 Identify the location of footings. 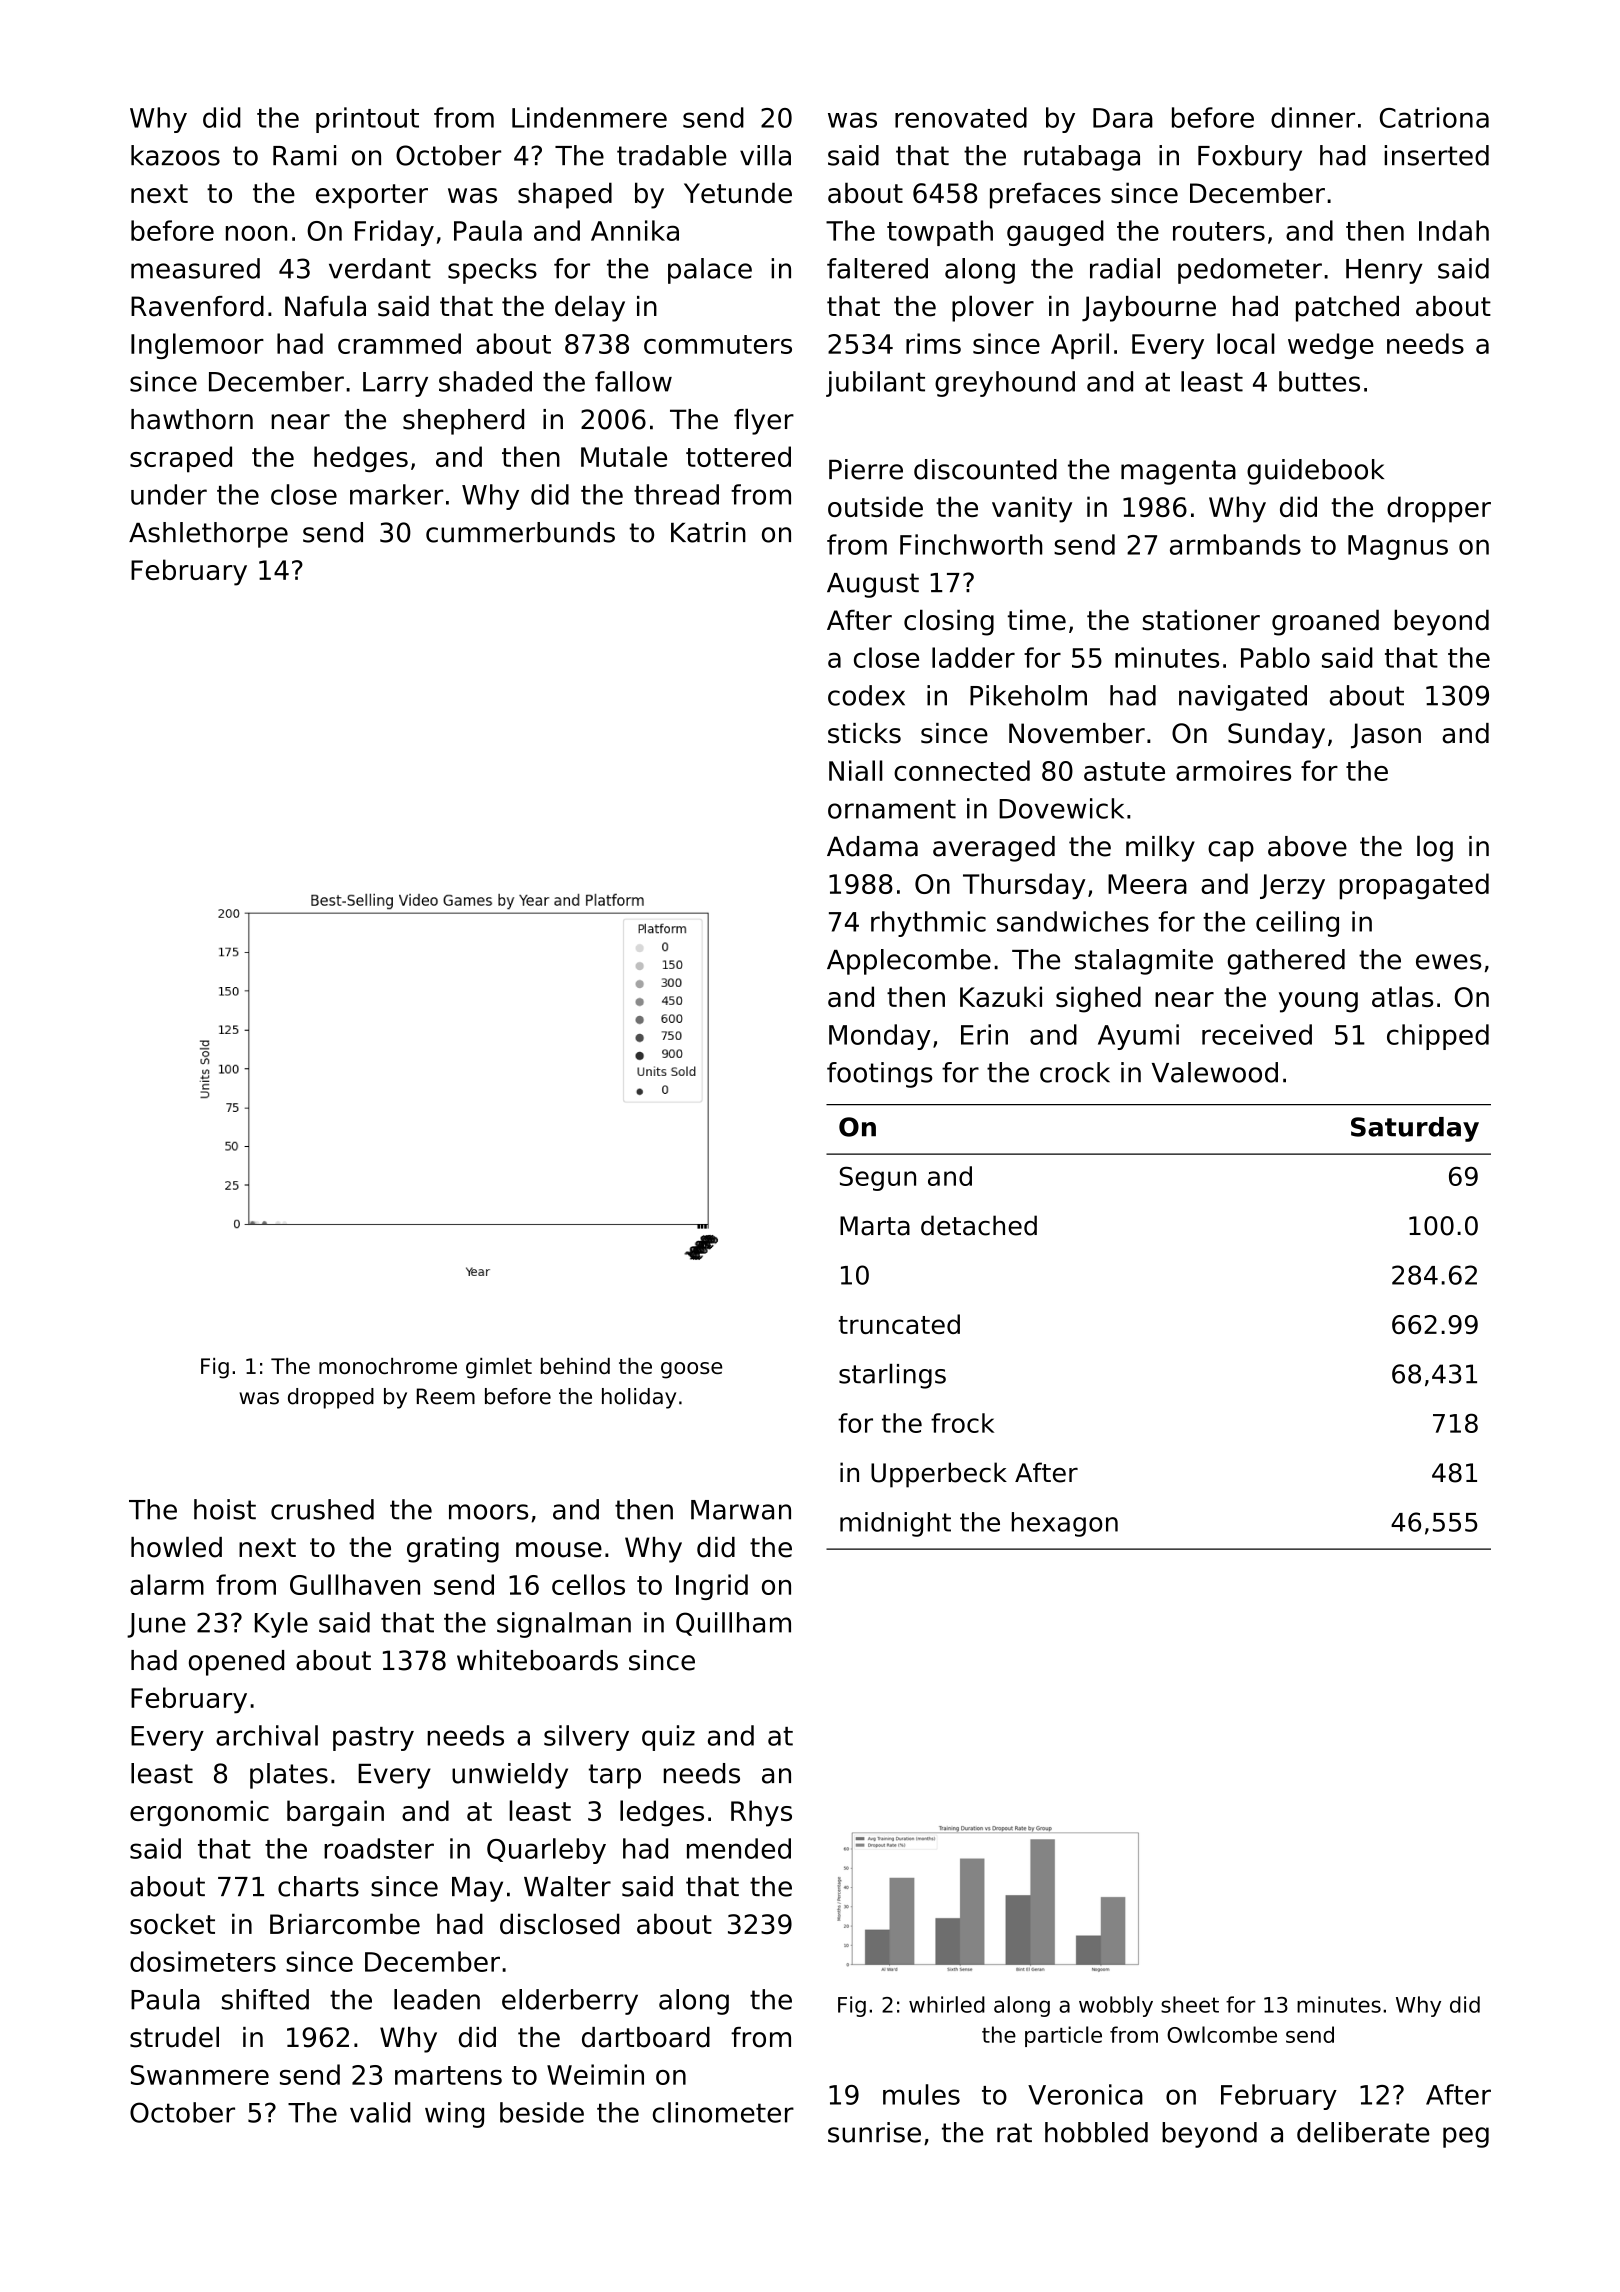
(880, 1075).
